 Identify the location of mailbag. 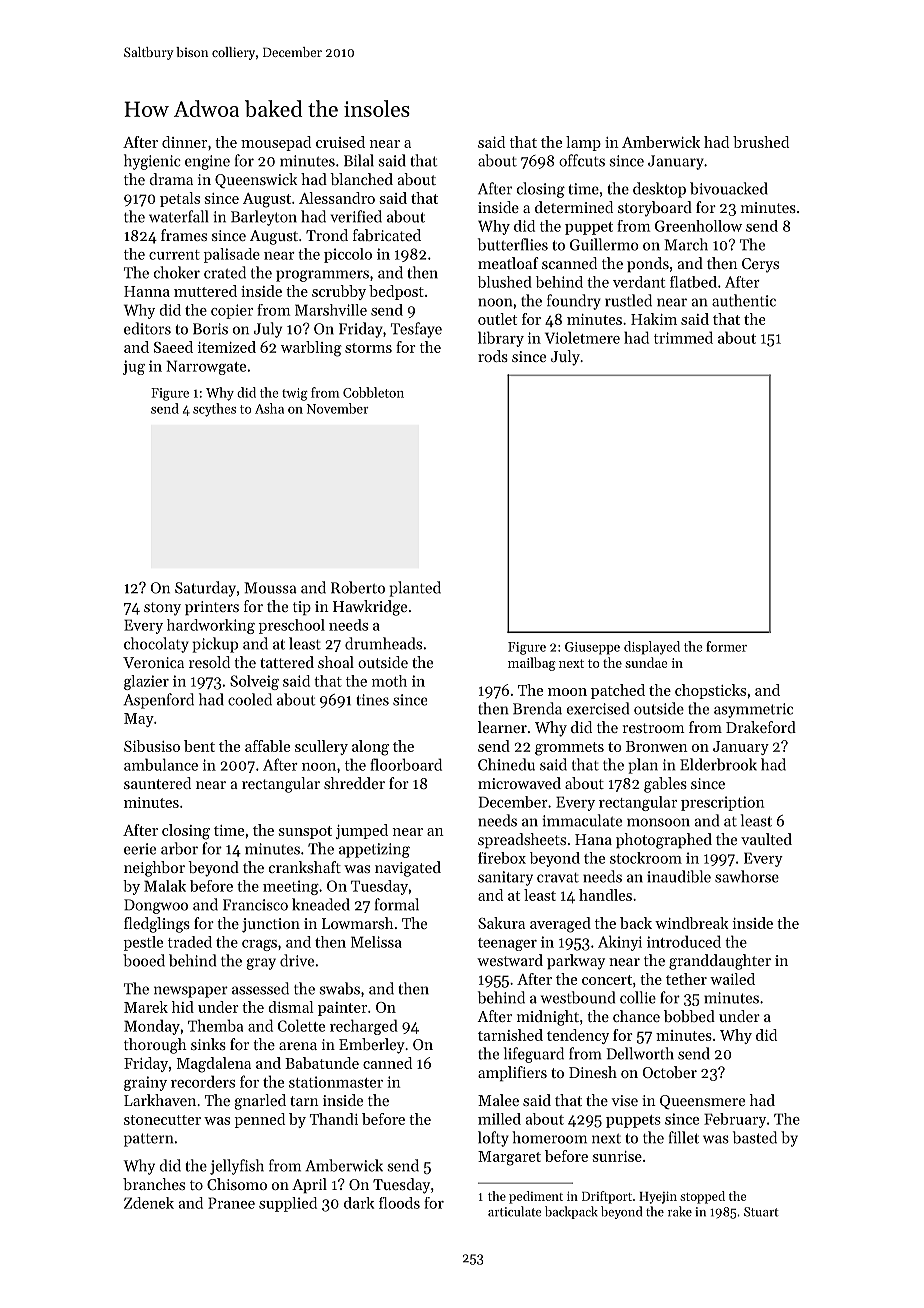
(531, 664).
